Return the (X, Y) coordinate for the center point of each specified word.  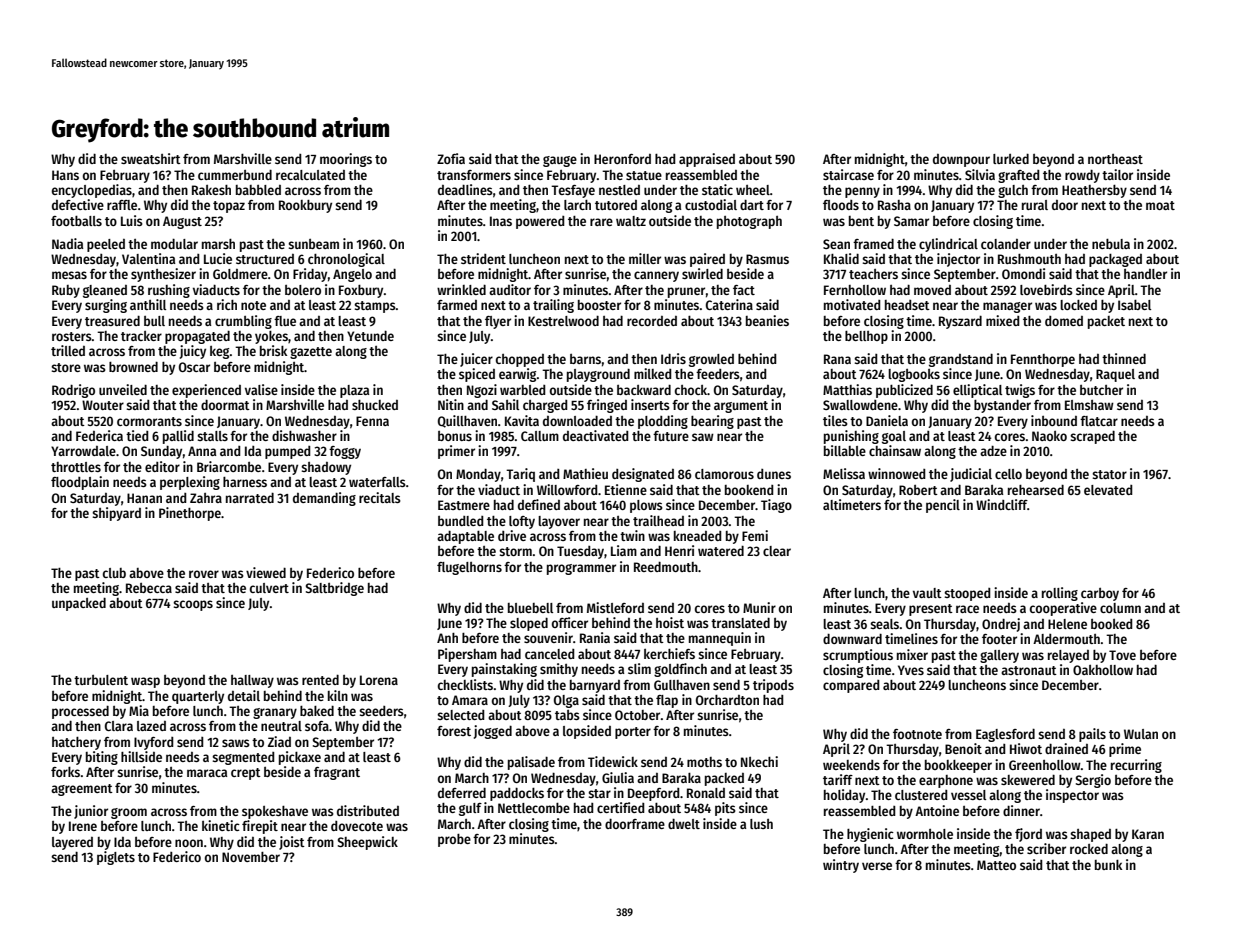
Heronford (622, 159)
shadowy (326, 468)
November (251, 857)
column (1120, 608)
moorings (346, 160)
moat (1160, 205)
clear (777, 551)
